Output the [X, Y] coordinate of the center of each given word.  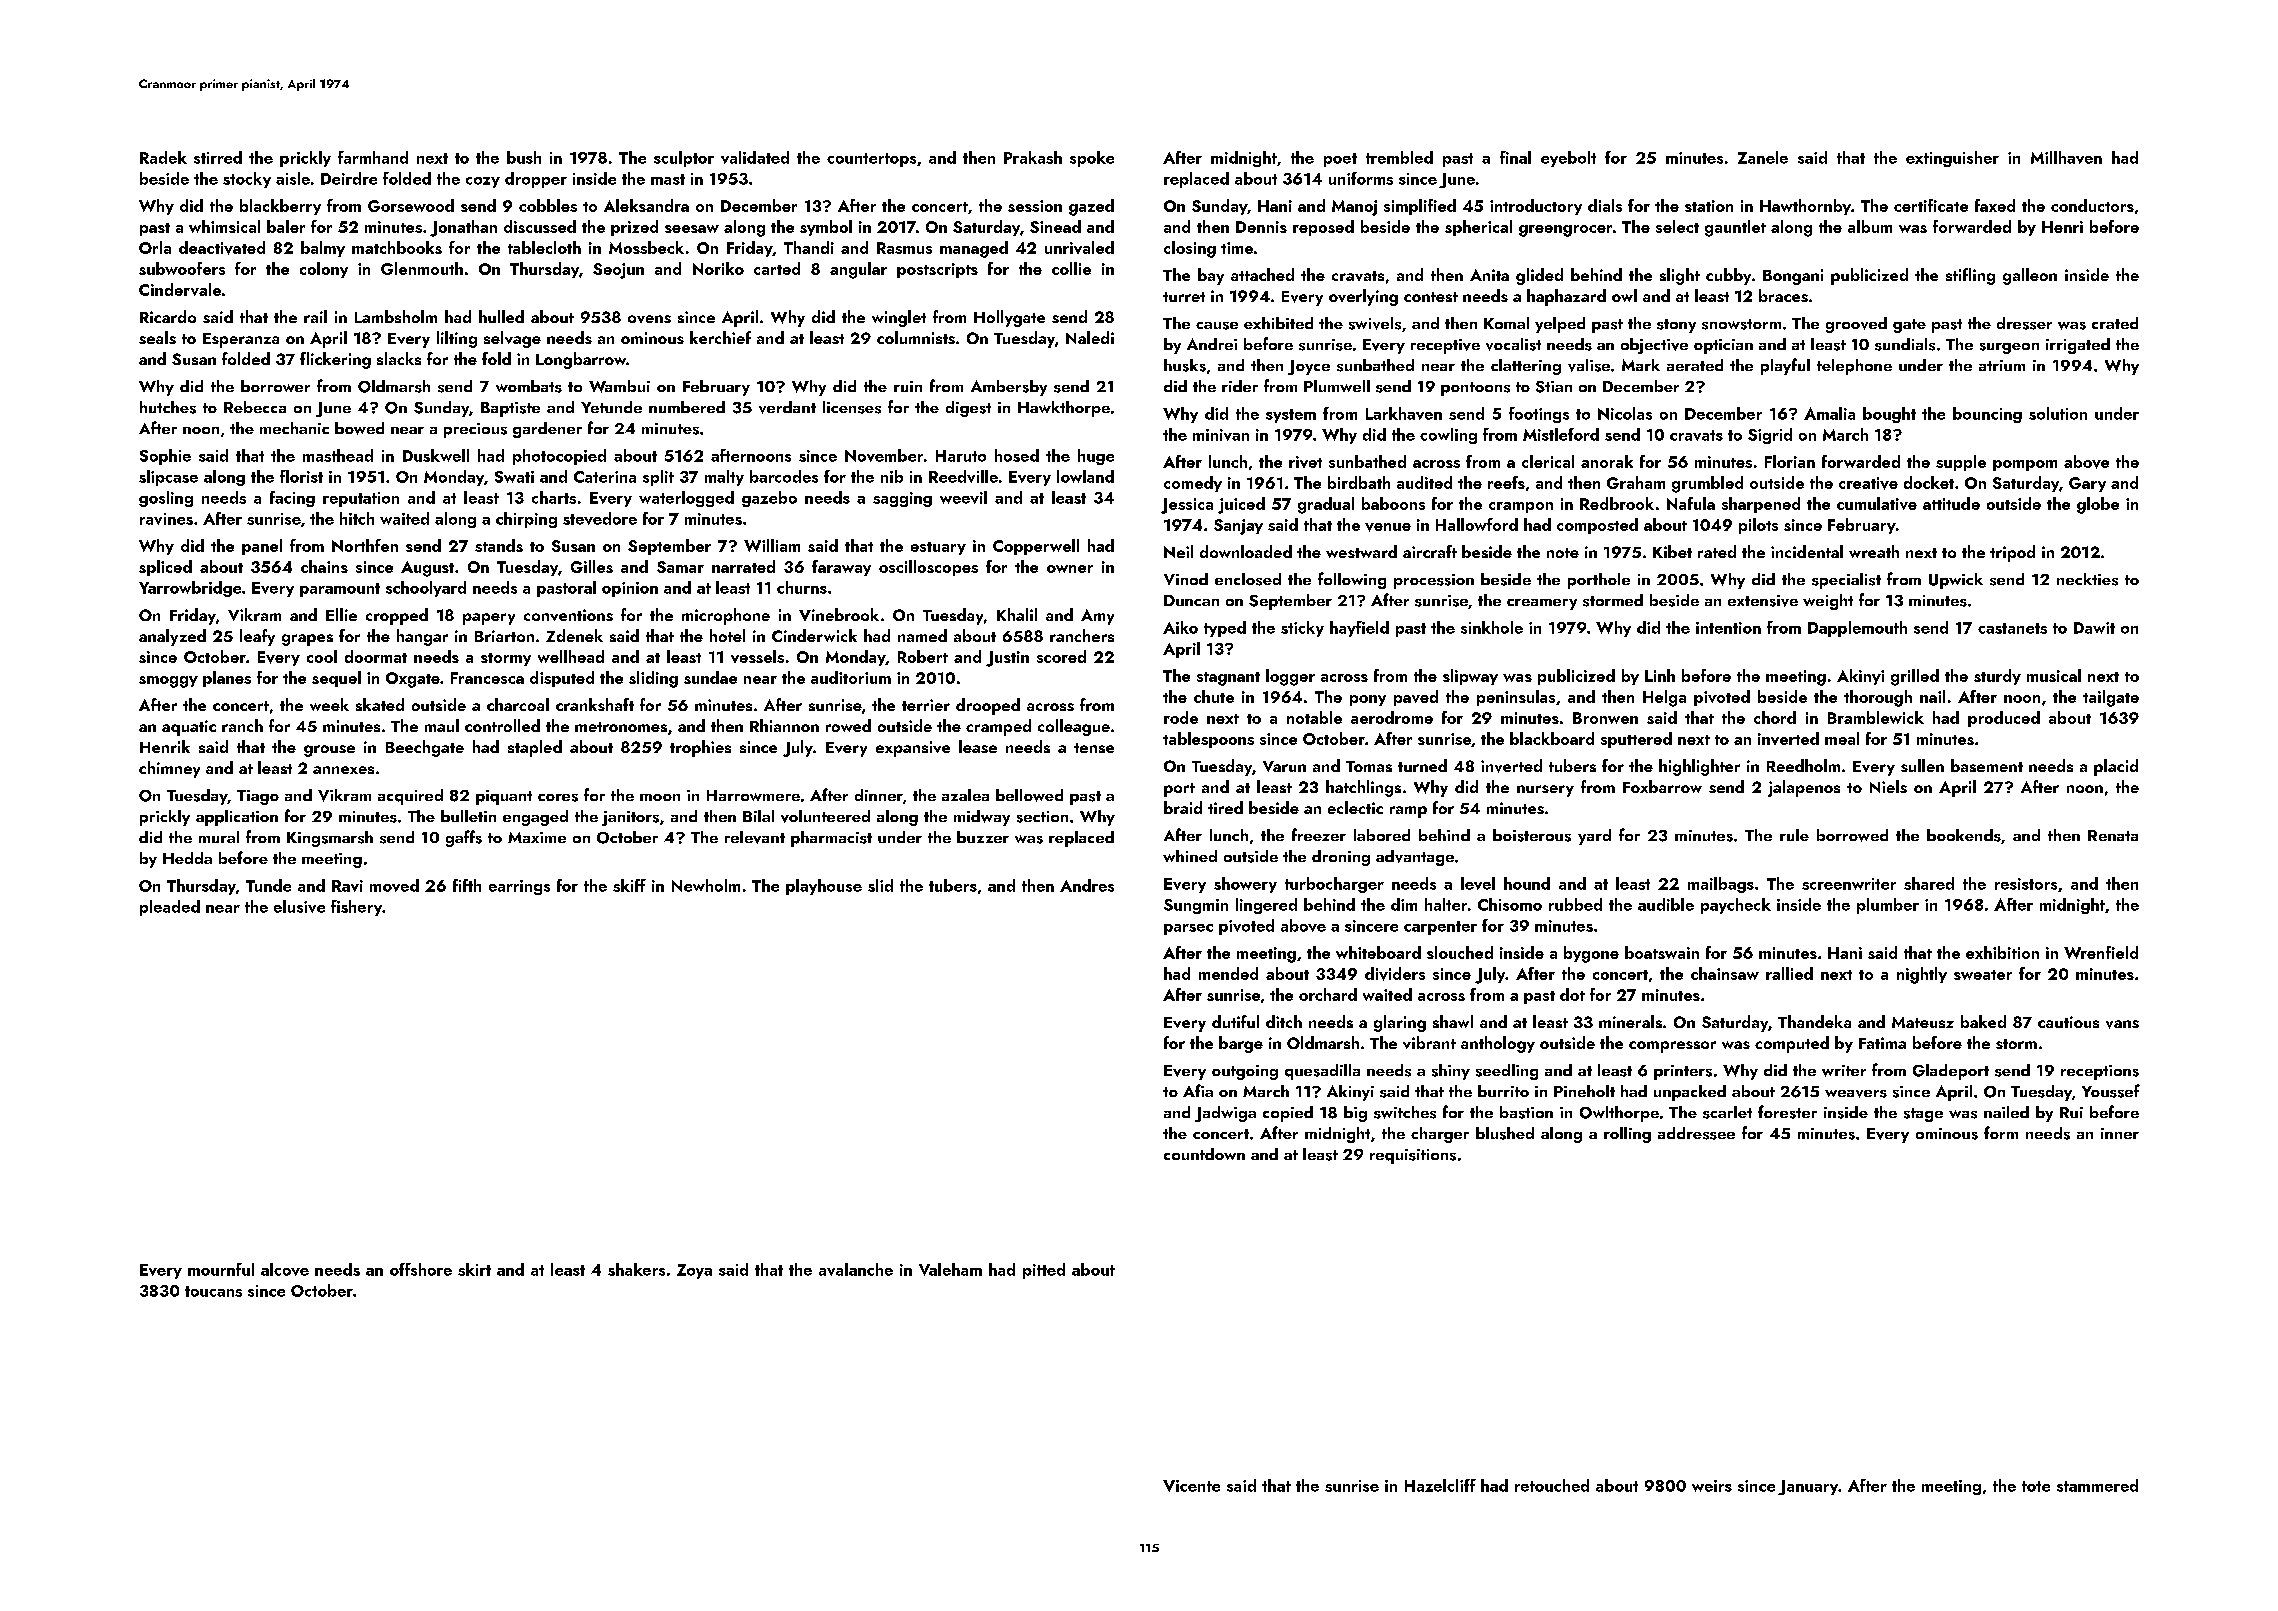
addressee [1696, 1133]
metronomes [621, 727]
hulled [501, 316]
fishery [356, 908]
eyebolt [1568, 159]
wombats [529, 386]
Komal [1506, 323]
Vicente [1191, 1486]
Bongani [1793, 277]
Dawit [2094, 628]
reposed [1323, 228]
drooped [988, 706]
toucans [213, 1291]
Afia [1198, 1090]
